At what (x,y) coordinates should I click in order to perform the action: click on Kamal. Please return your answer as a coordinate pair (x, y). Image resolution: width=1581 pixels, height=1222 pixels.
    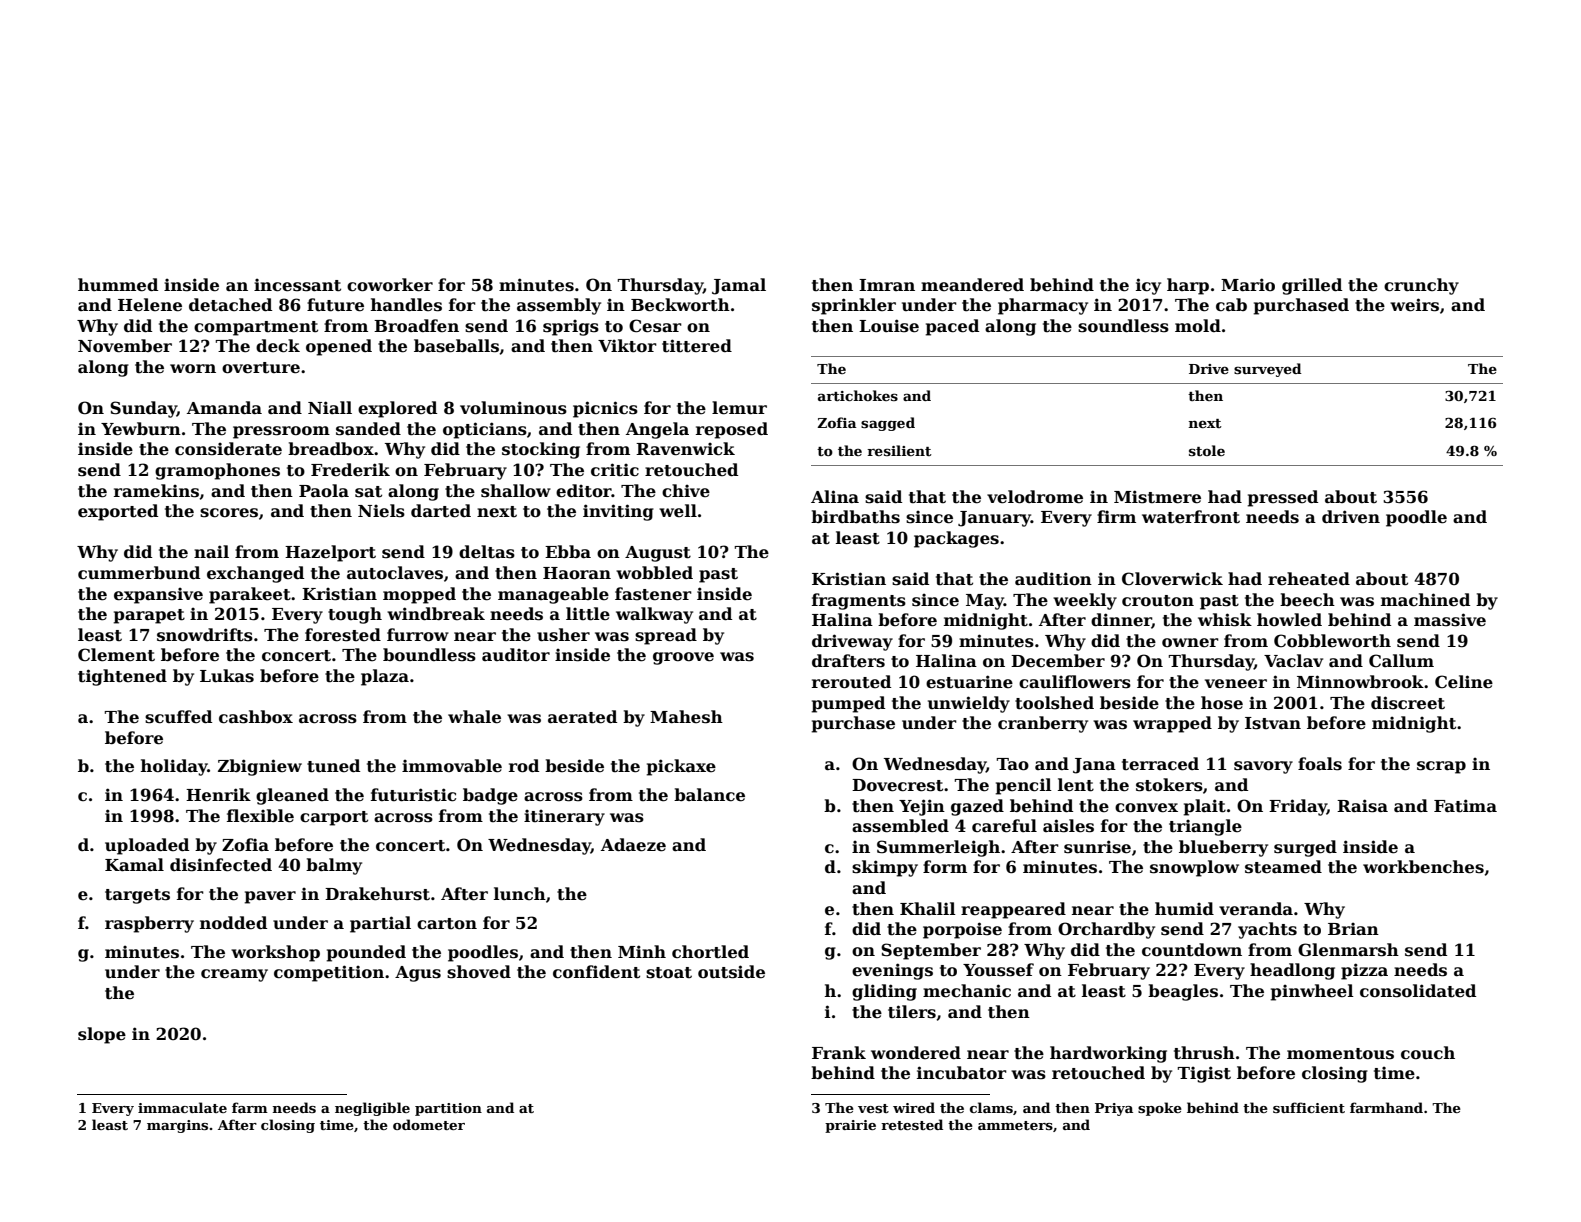
    Looking at the image, I should click on (134, 864).
